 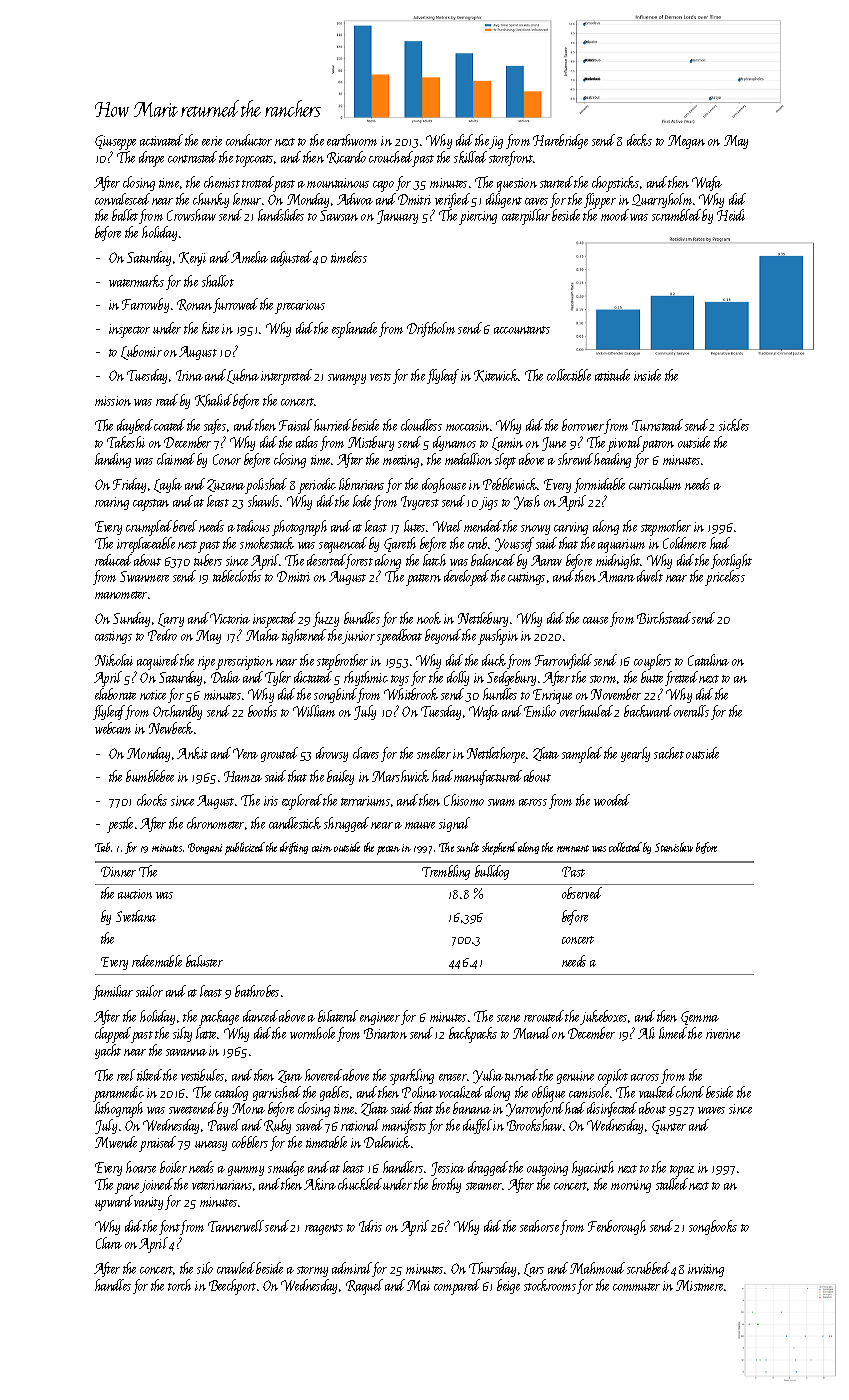 I want to click on Gemma, so click(x=700, y=1018).
